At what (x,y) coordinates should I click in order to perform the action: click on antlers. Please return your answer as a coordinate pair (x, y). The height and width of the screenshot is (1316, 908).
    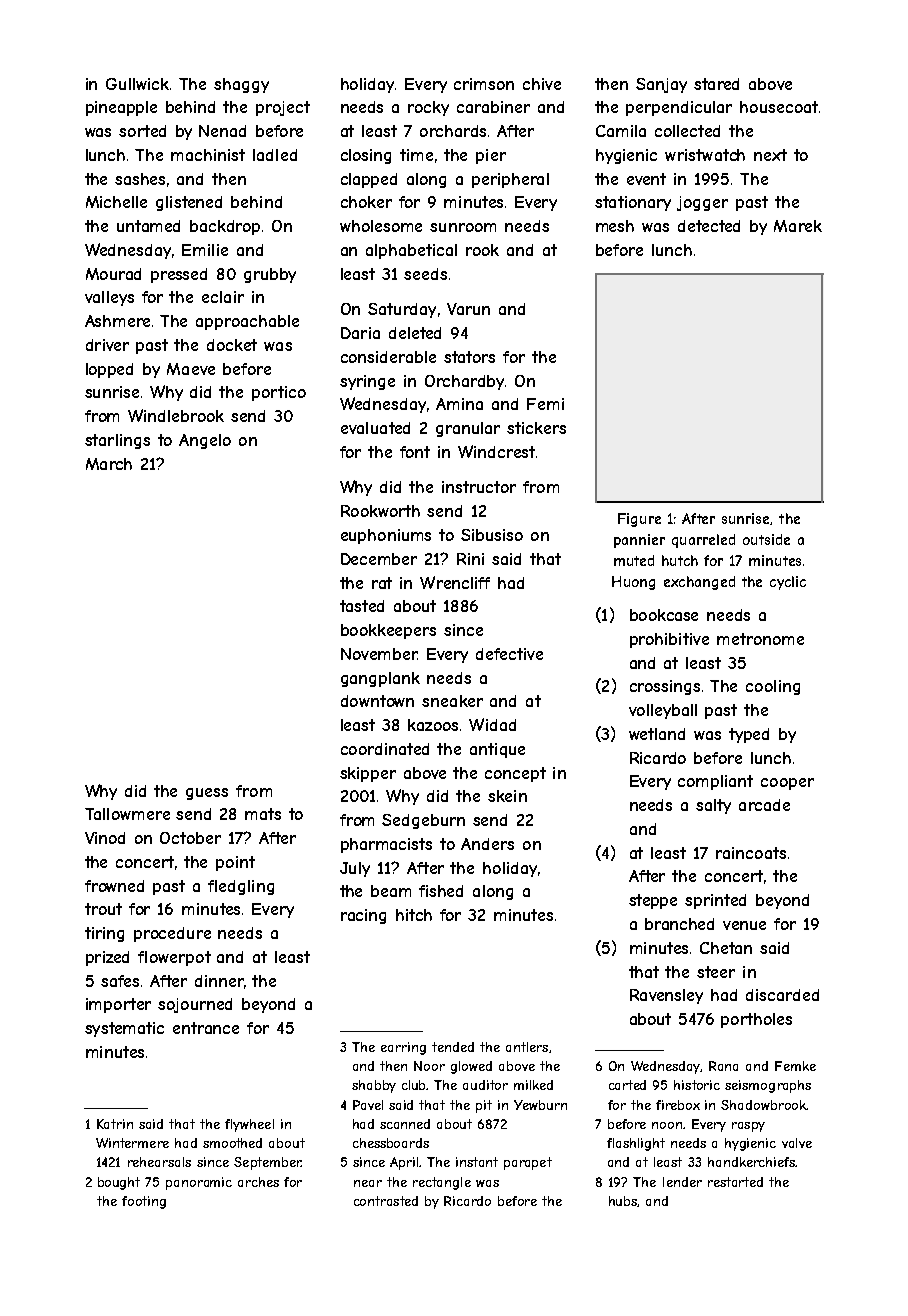
    Looking at the image, I should click on (527, 1047).
